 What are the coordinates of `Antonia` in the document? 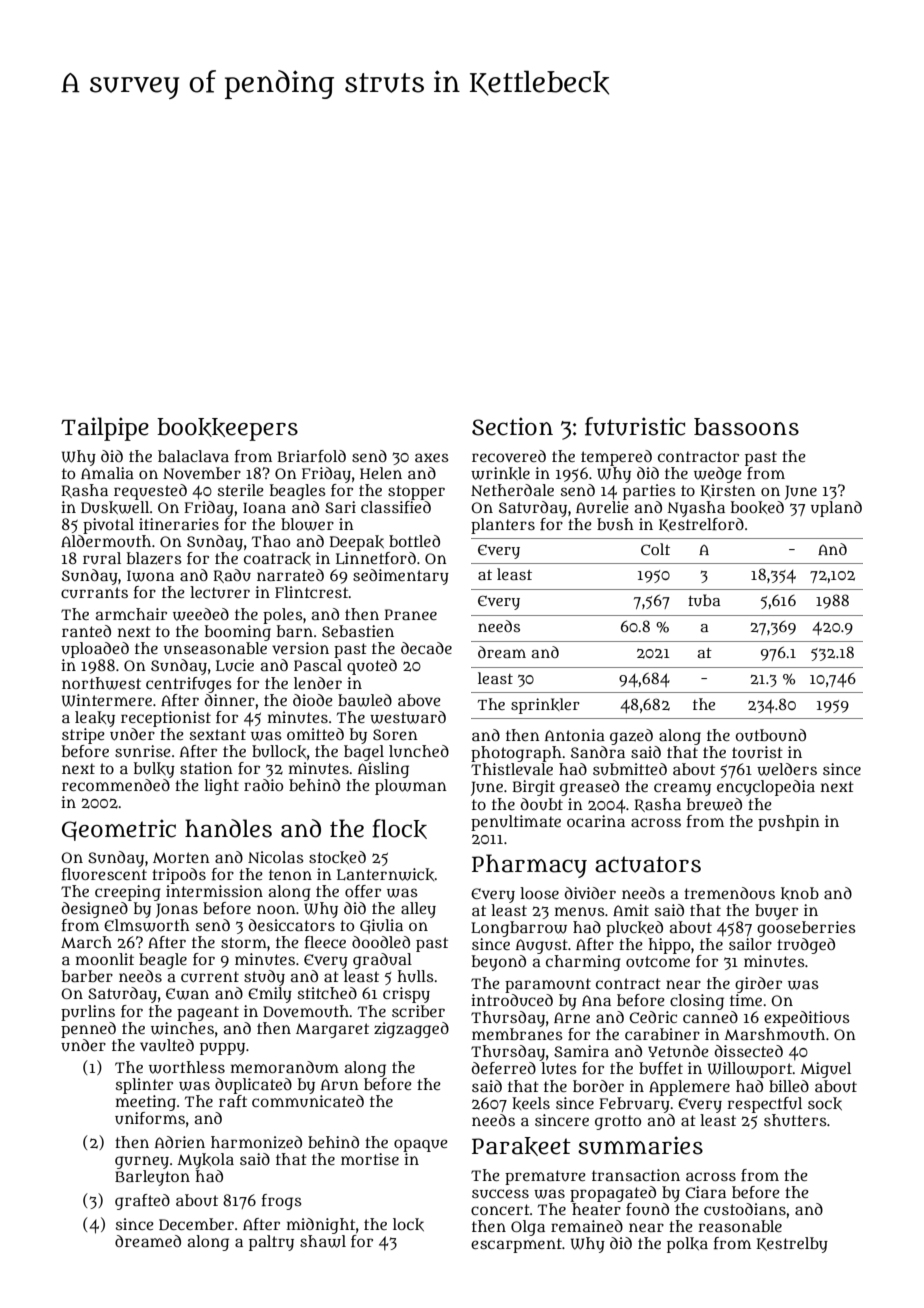 It's located at (575, 735).
